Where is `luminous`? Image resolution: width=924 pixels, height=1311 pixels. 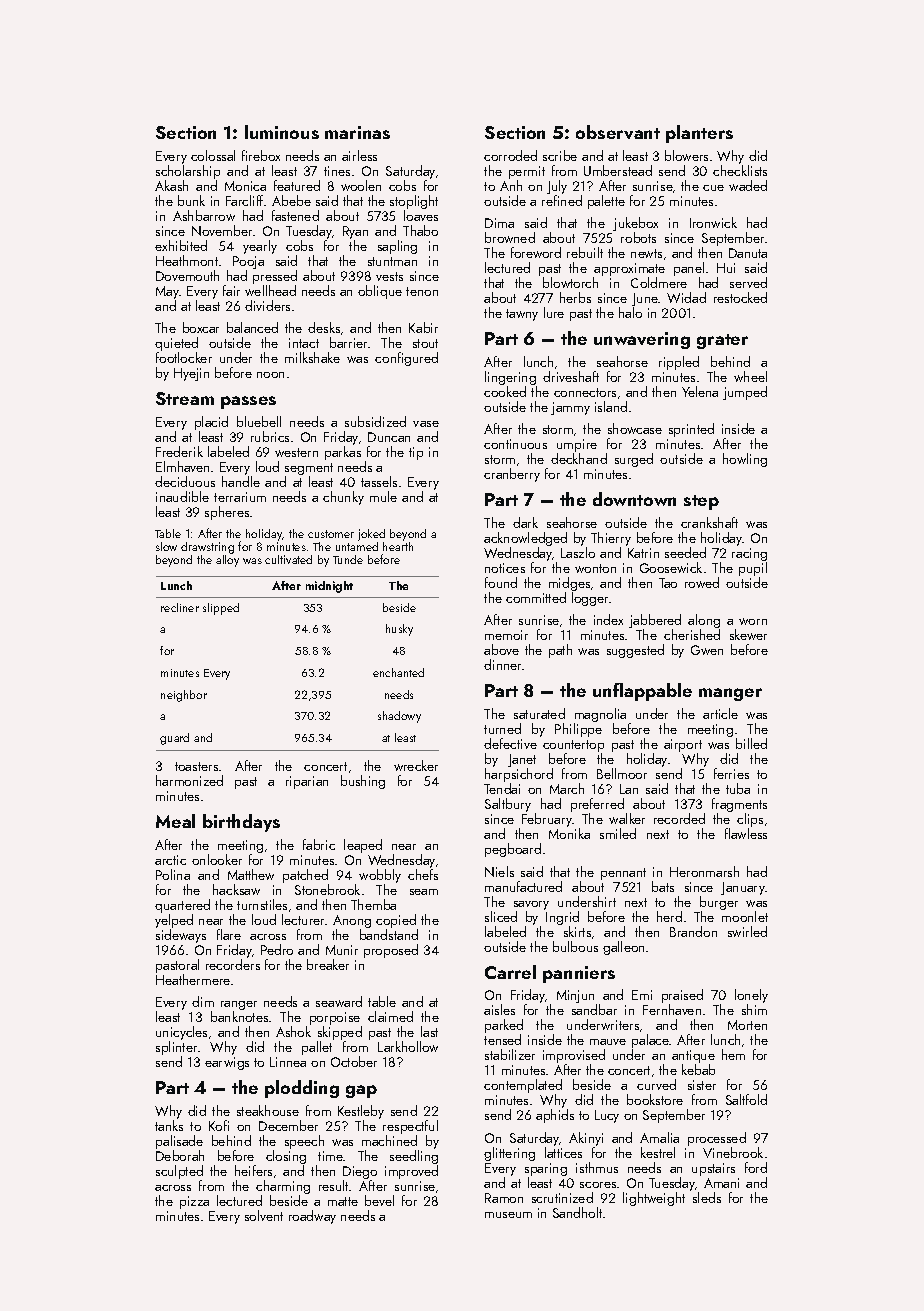 luminous is located at coordinates (282, 132).
